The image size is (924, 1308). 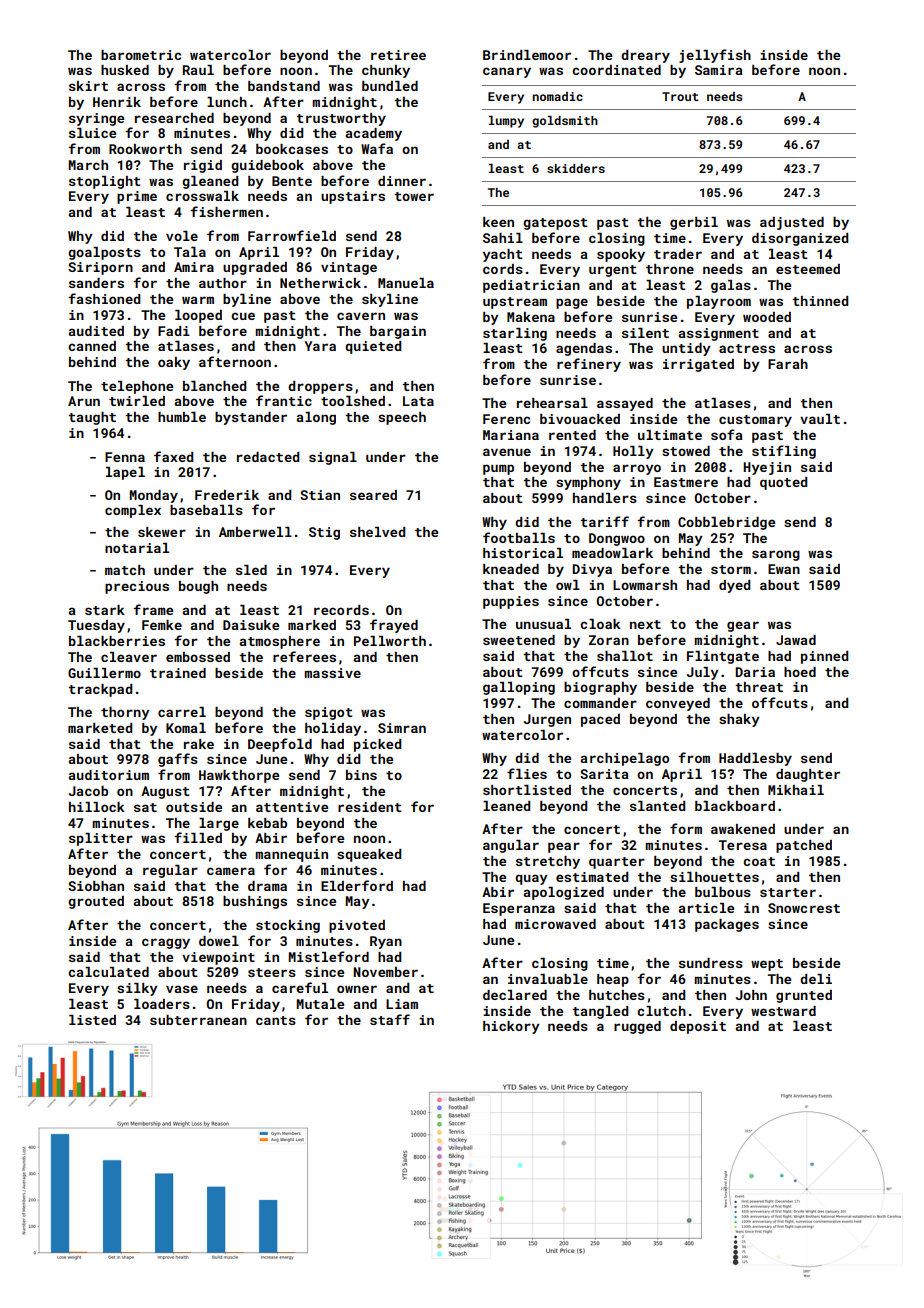 I want to click on cants, so click(x=276, y=1020).
